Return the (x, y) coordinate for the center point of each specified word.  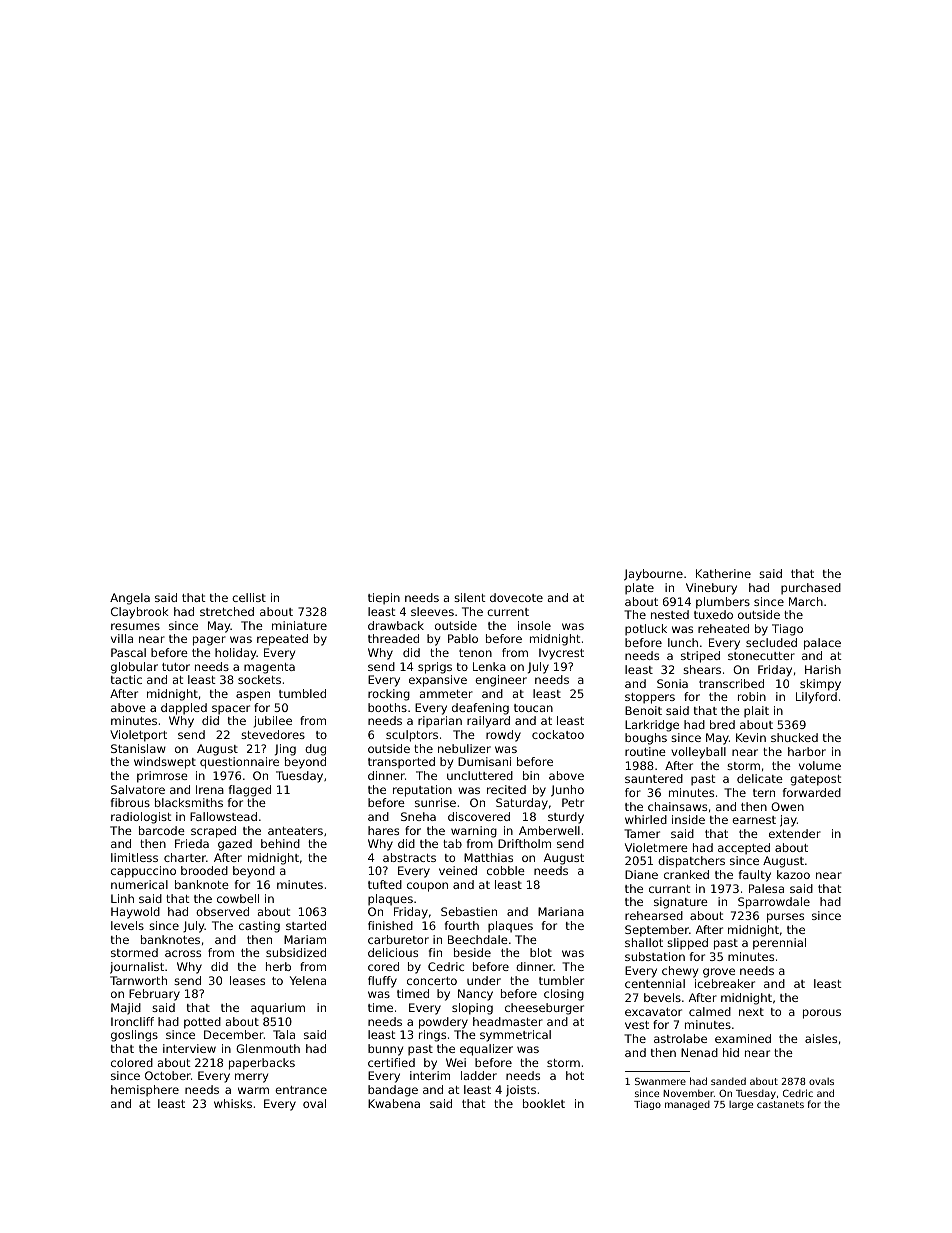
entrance (301, 1090)
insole (534, 625)
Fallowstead (223, 816)
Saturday (522, 804)
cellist (249, 597)
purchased (811, 589)
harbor (807, 751)
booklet (544, 1103)
